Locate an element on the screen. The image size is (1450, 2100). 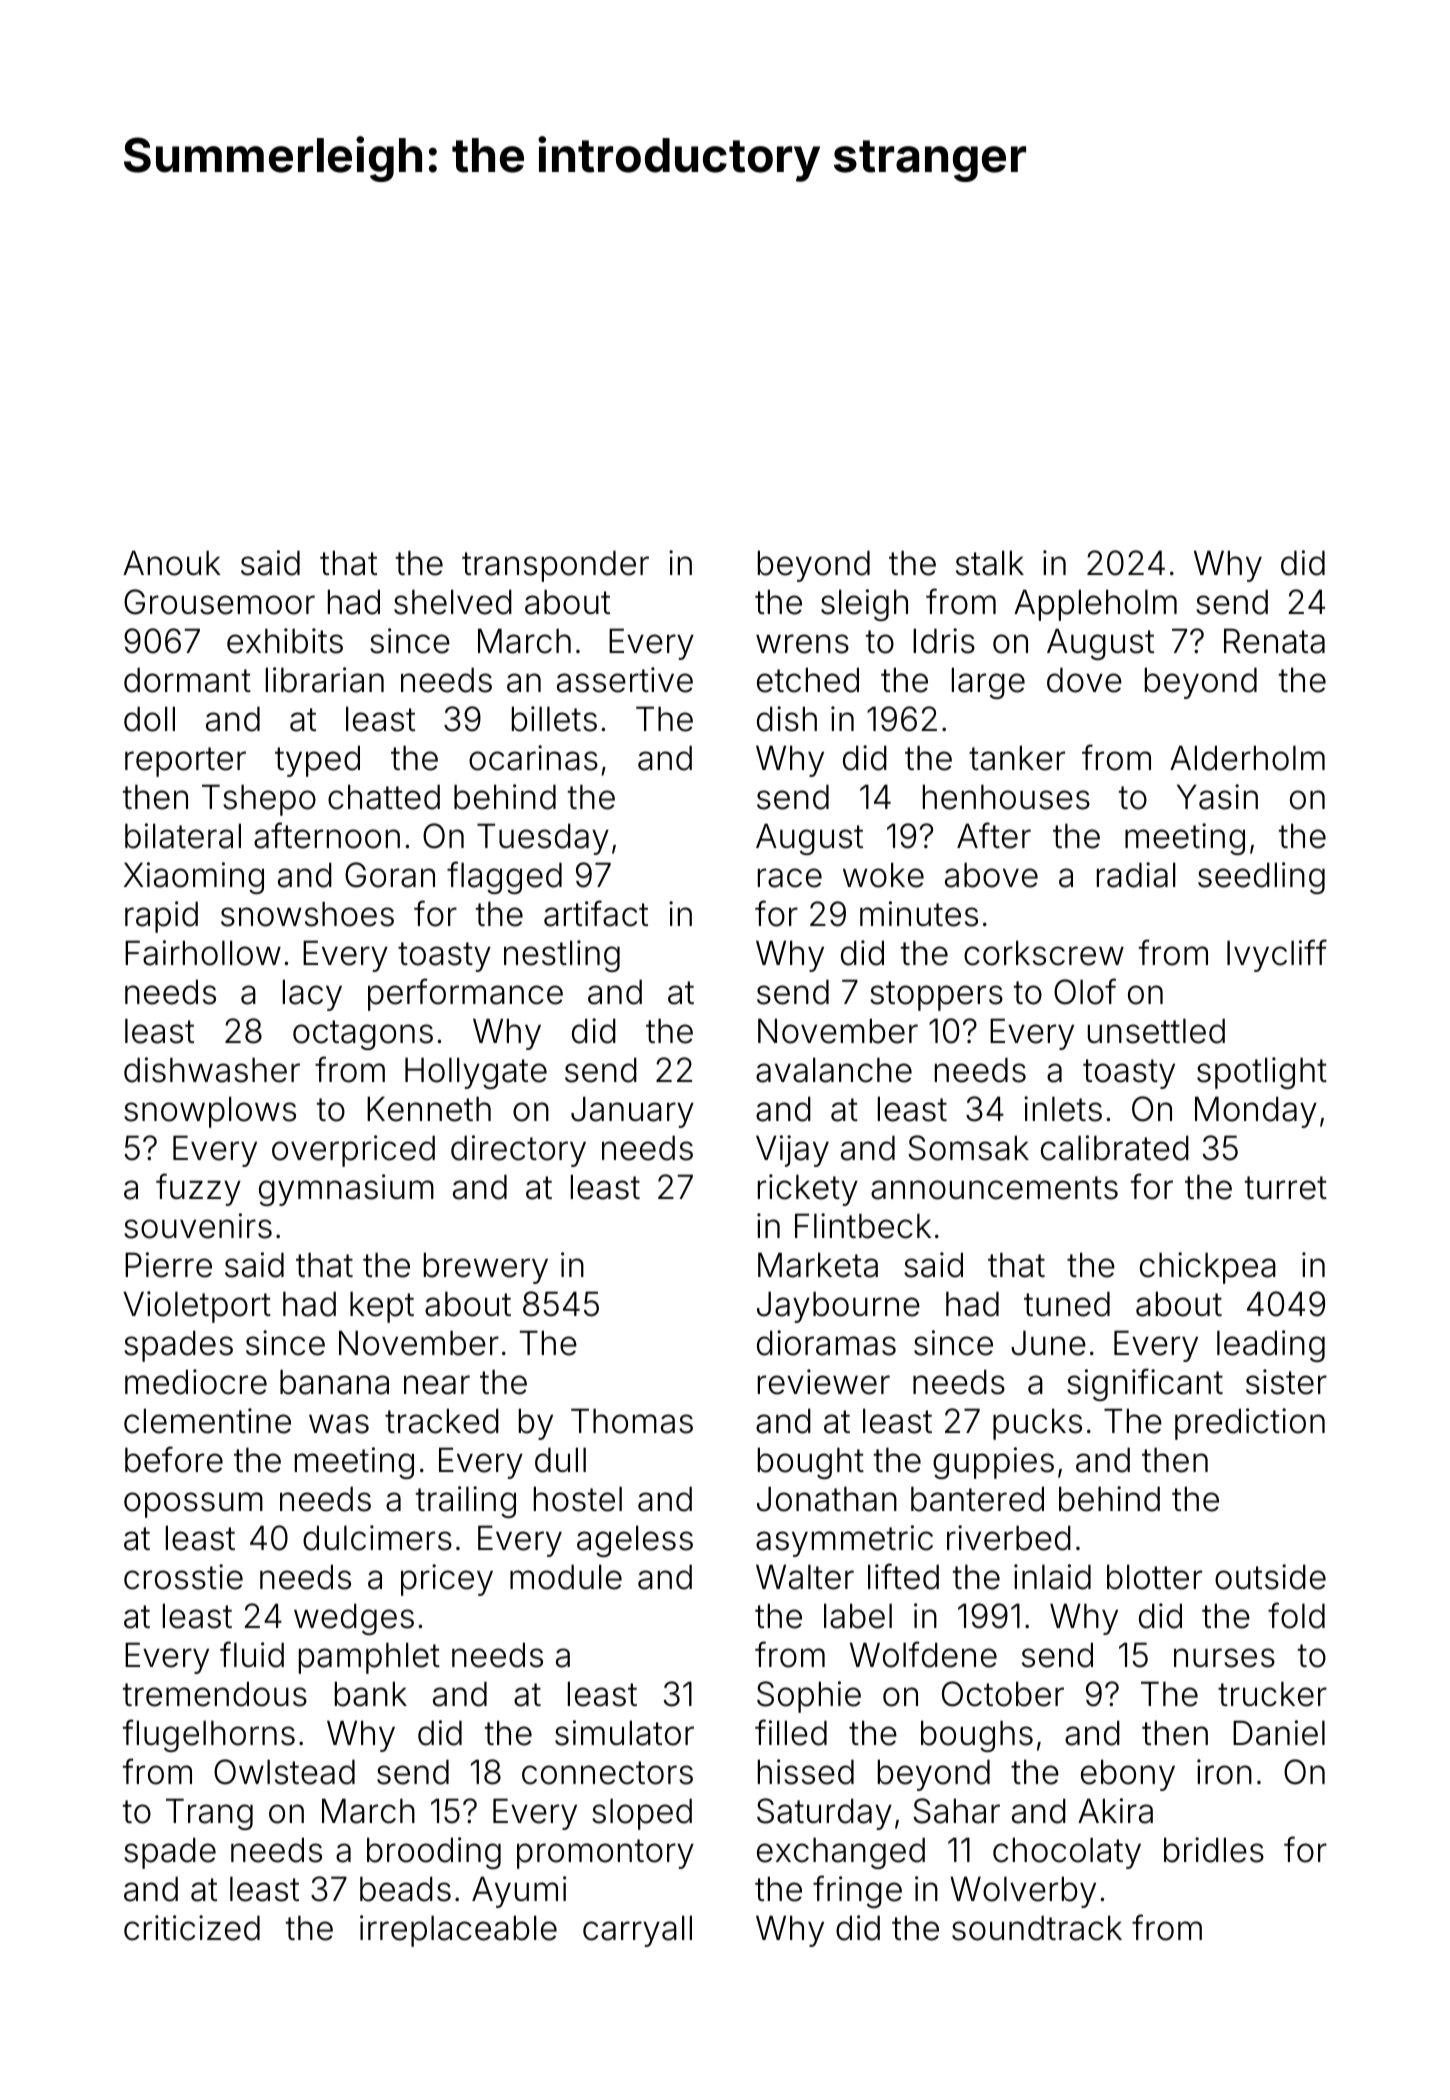
radial is located at coordinates (1136, 875).
